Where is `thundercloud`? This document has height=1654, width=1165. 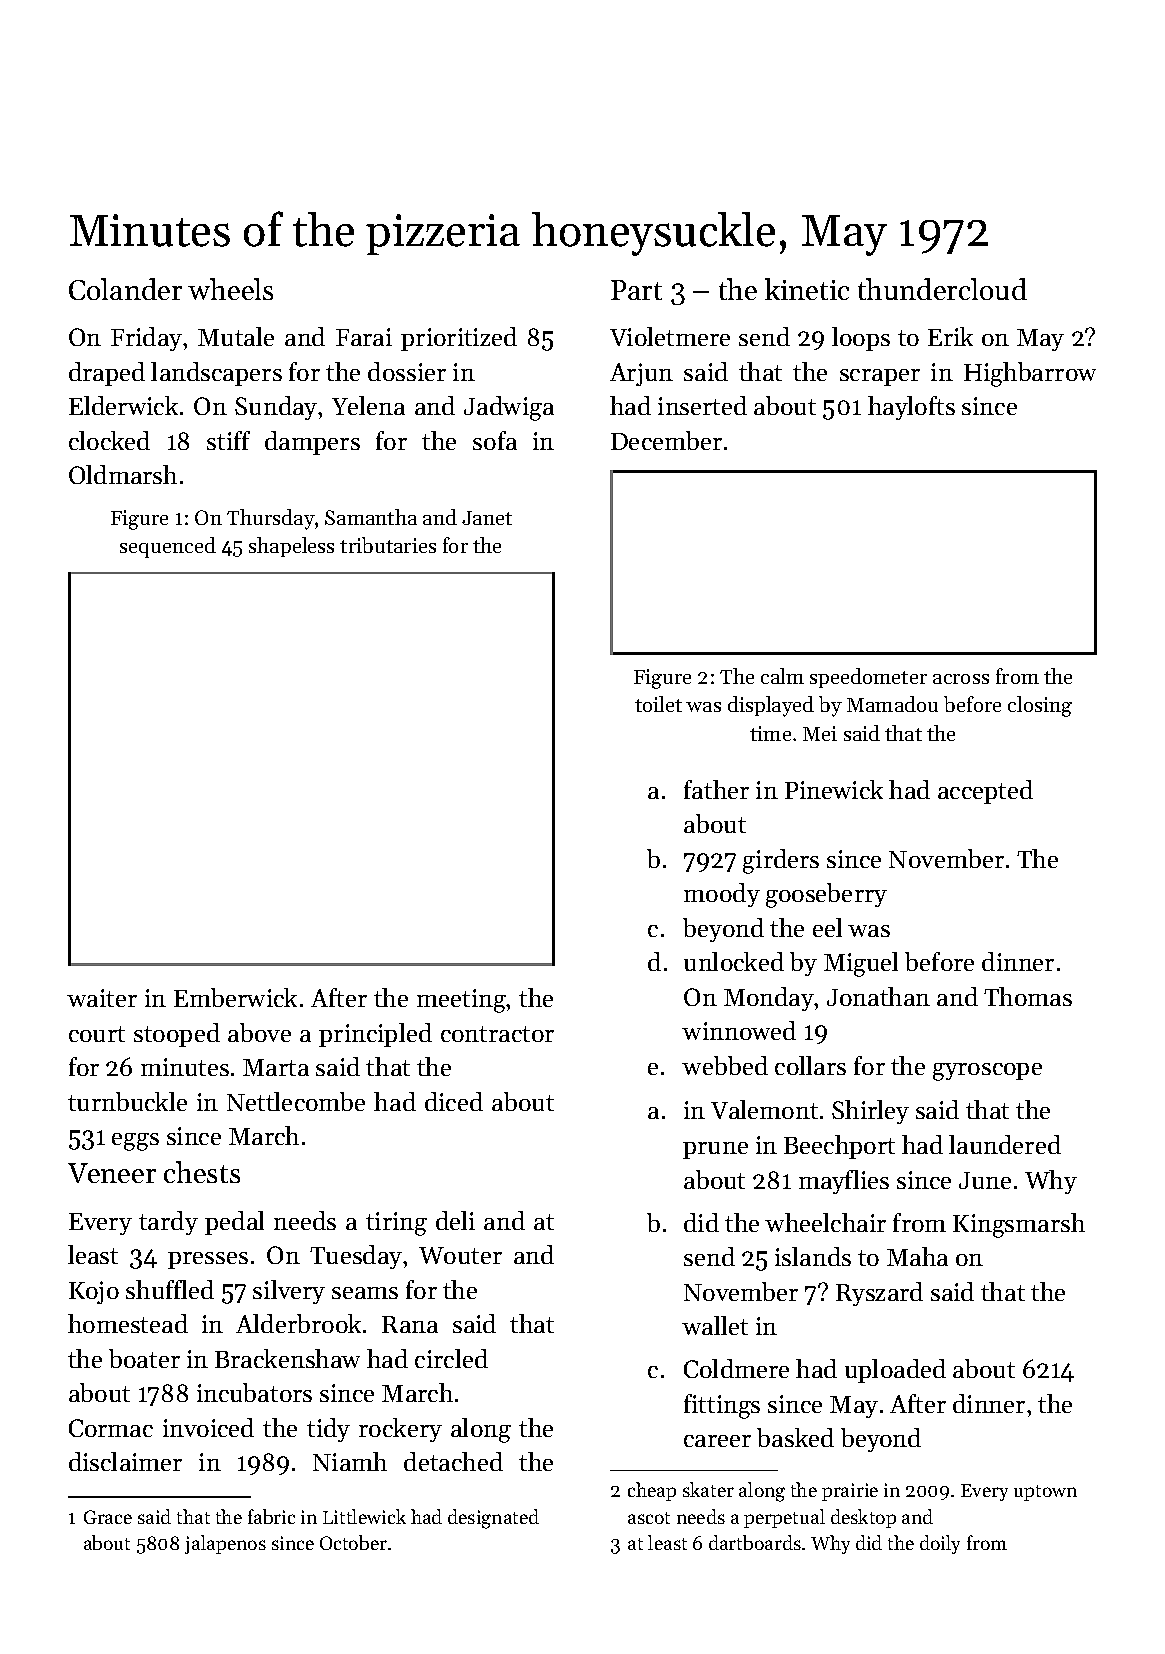 thundercloud is located at coordinates (942, 289).
